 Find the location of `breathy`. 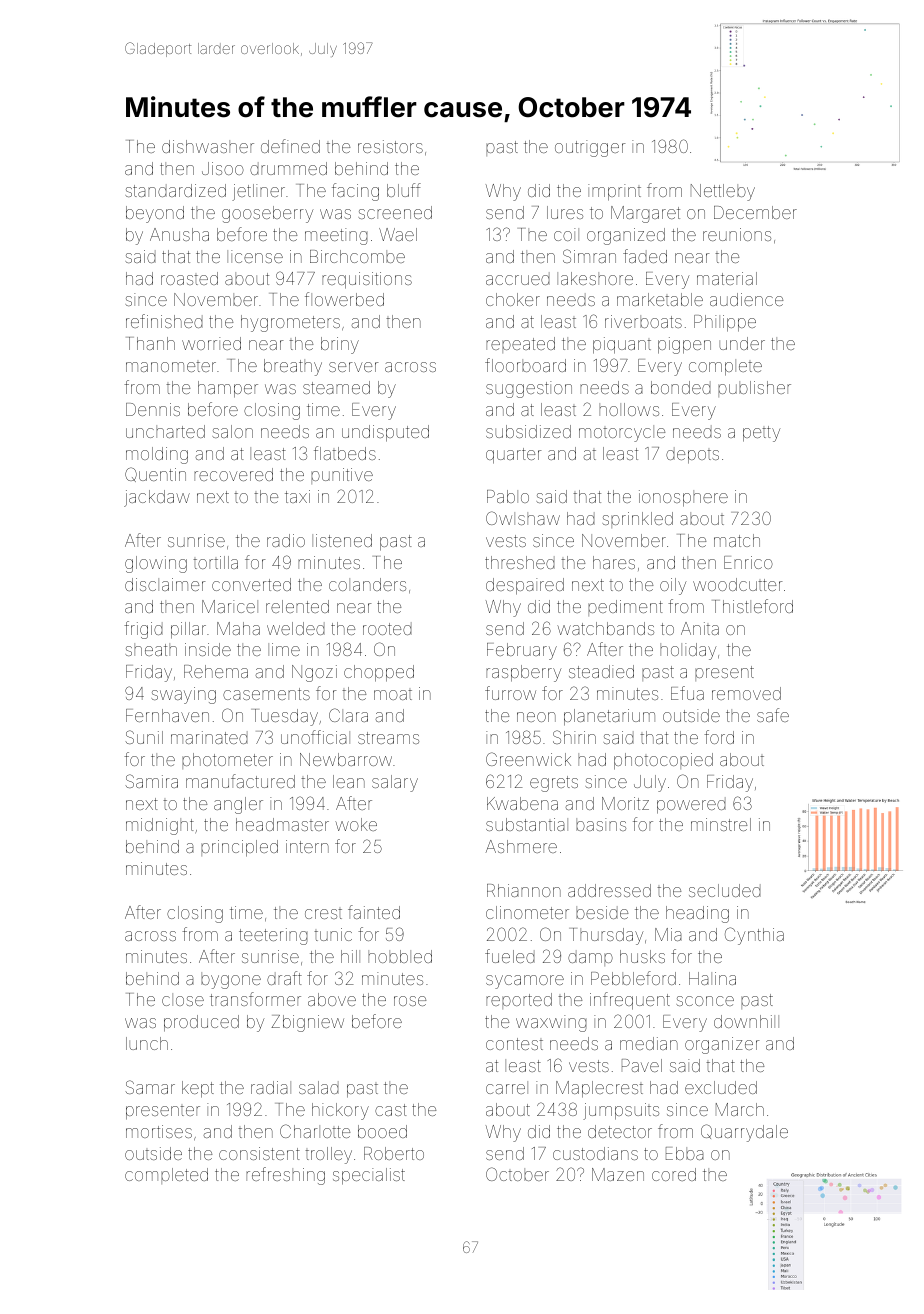

breathy is located at coordinates (293, 367).
